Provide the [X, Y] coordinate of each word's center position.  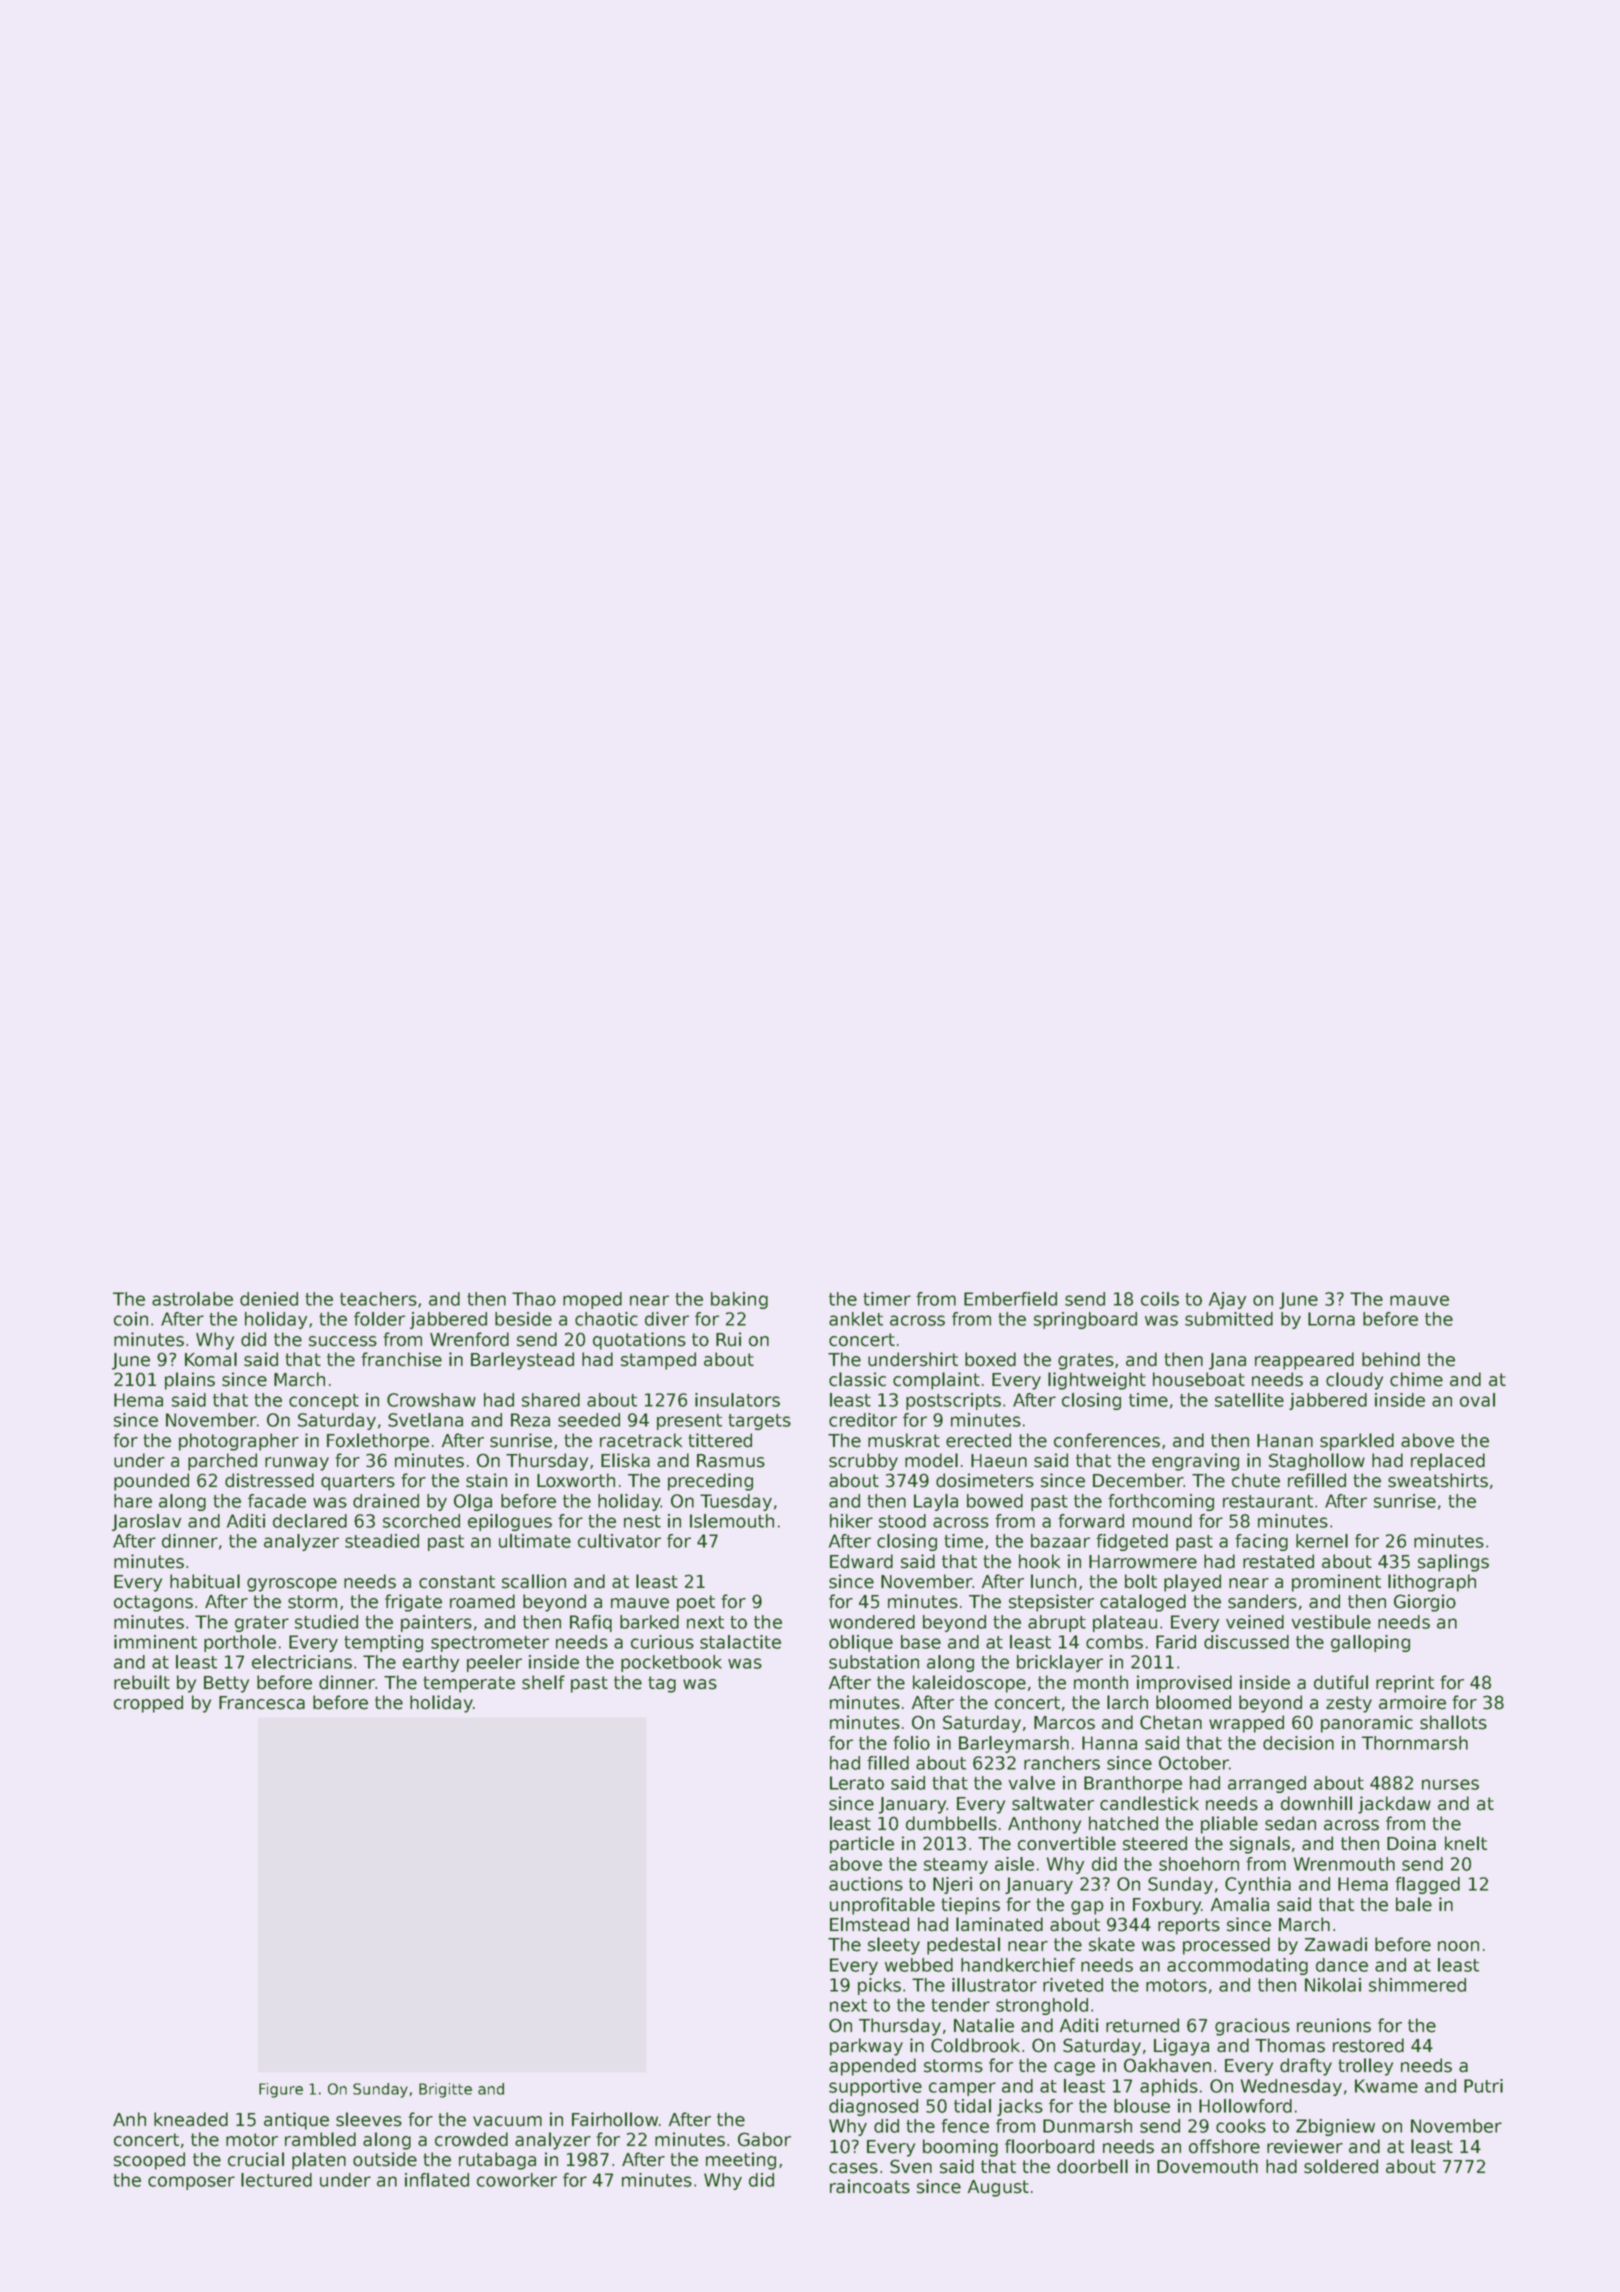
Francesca [262, 1703]
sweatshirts [1438, 1480]
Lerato [857, 1783]
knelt [1466, 1843]
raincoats [870, 2186]
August [998, 2188]
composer [191, 2183]
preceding [710, 1482]
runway [297, 1464]
